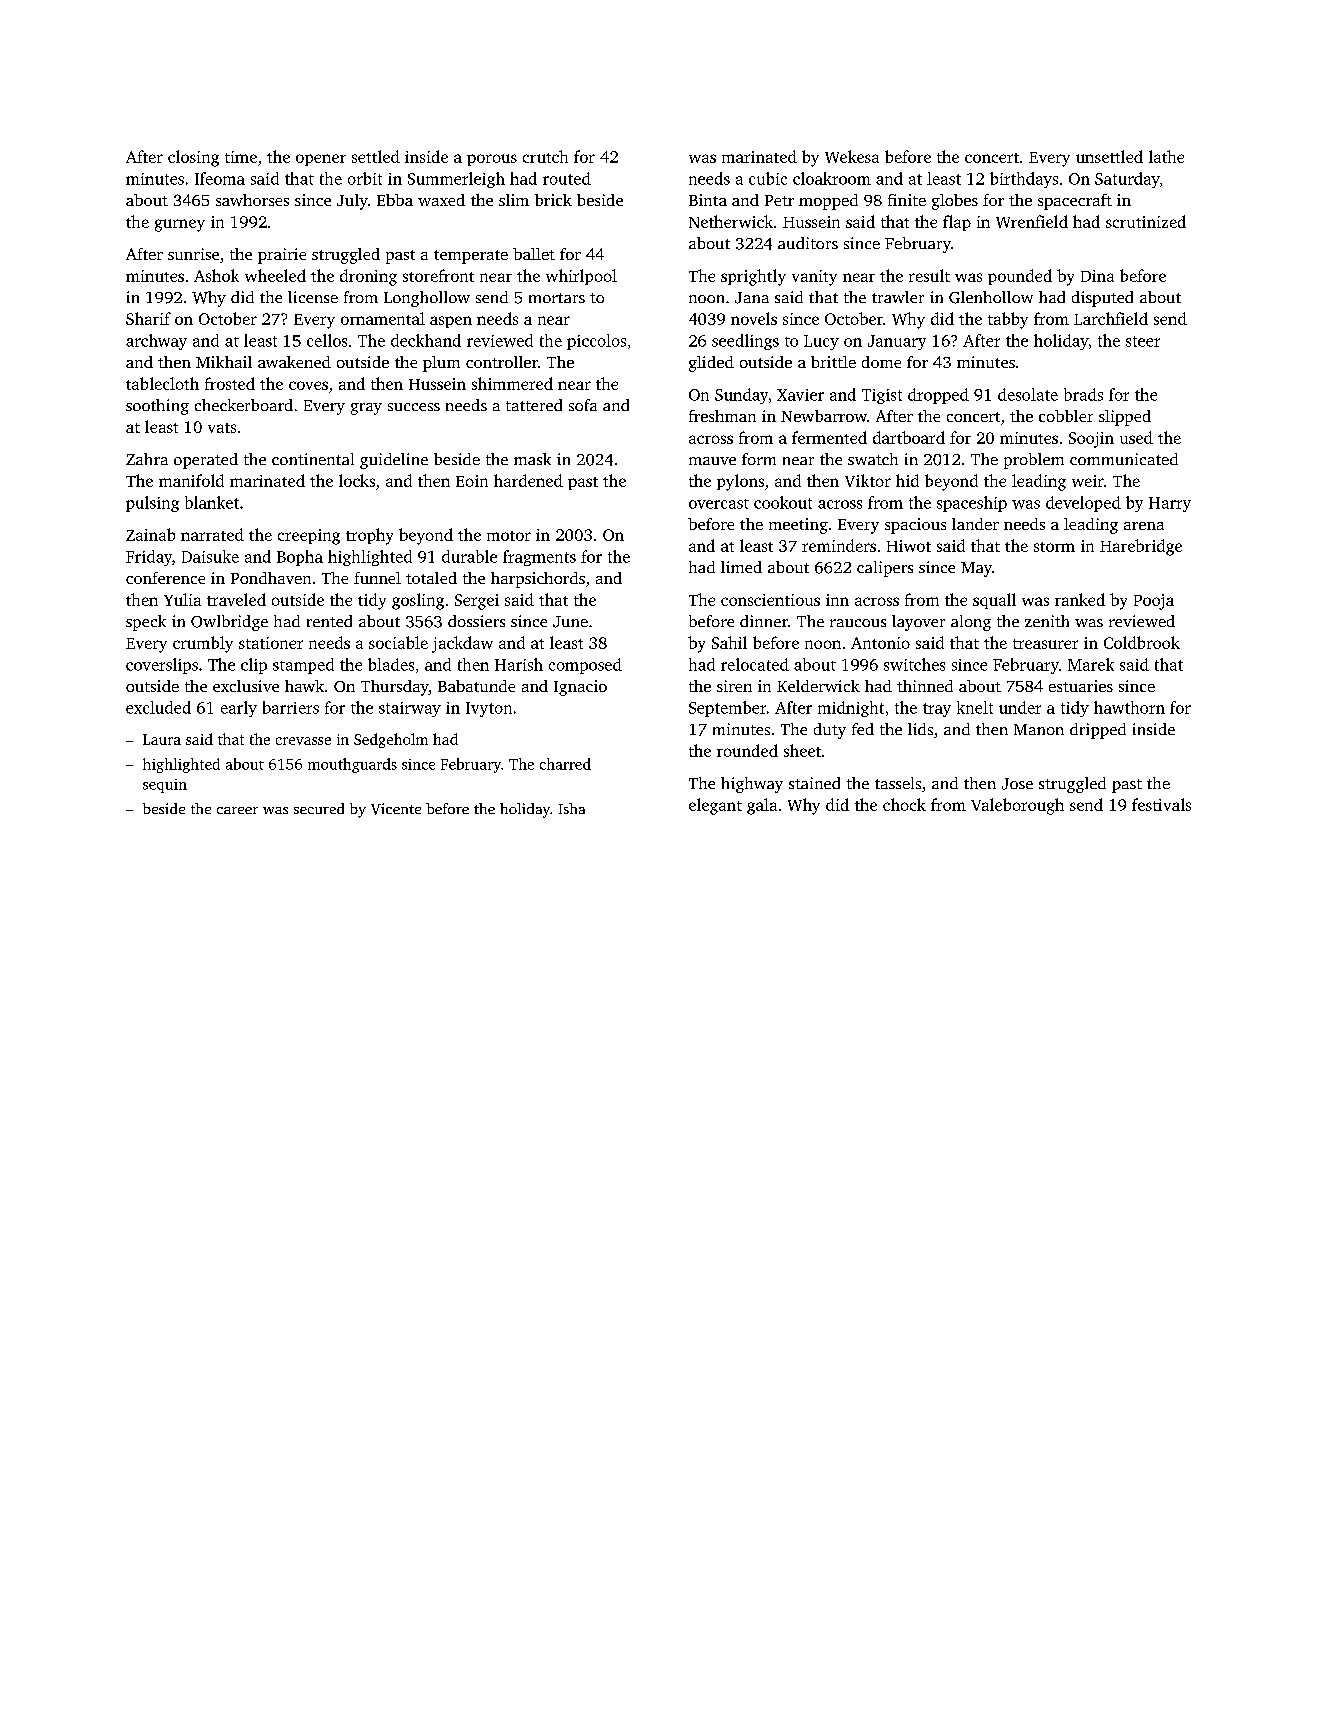 Image resolution: width=1322 pixels, height=1711 pixels. What do you see at coordinates (222, 428) in the document?
I see `vats` at bounding box center [222, 428].
